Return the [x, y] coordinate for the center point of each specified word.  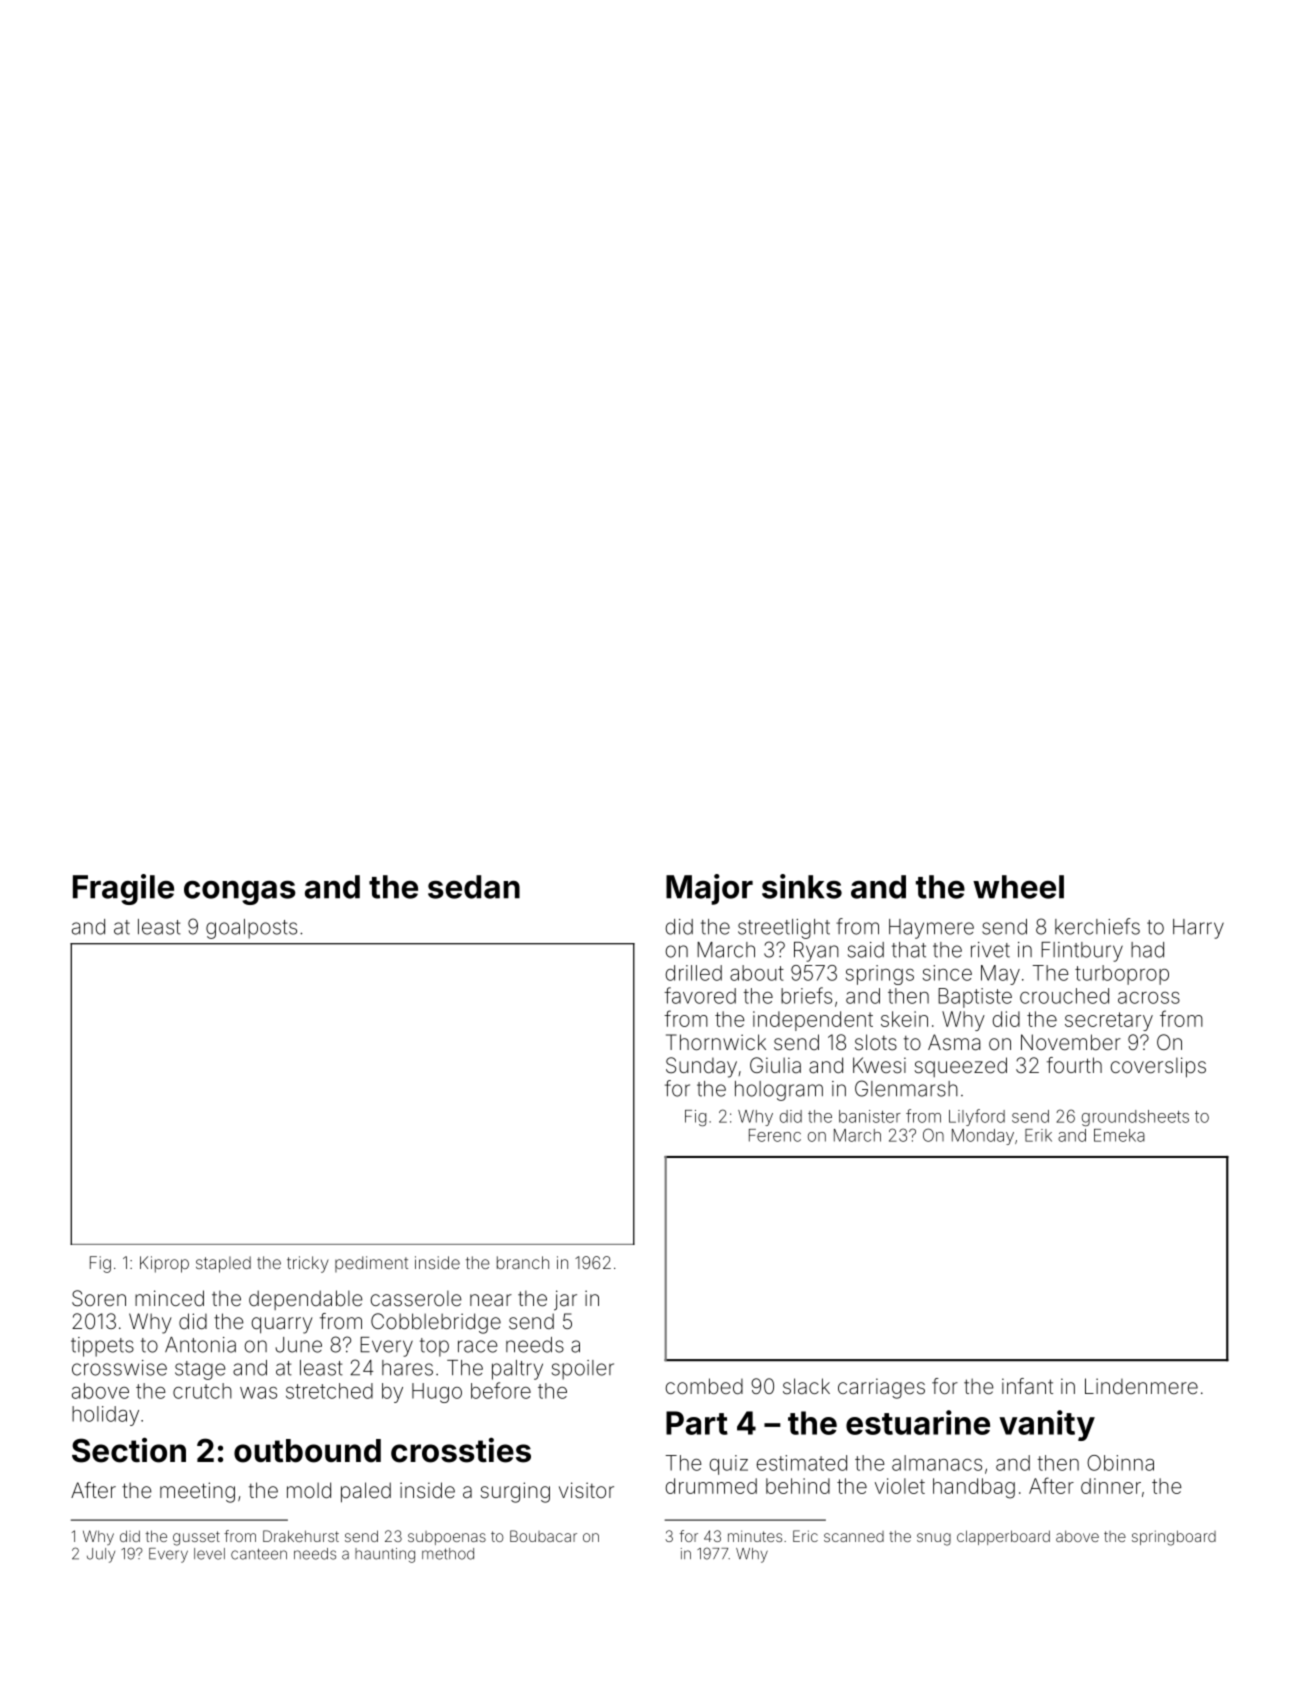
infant [1027, 1386]
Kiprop [164, 1264]
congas [240, 893]
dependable [306, 1300]
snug [934, 1539]
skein [904, 1019]
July [101, 1555]
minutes [755, 1536]
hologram [779, 1091]
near [491, 1300]
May [1000, 975]
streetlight [784, 929]
